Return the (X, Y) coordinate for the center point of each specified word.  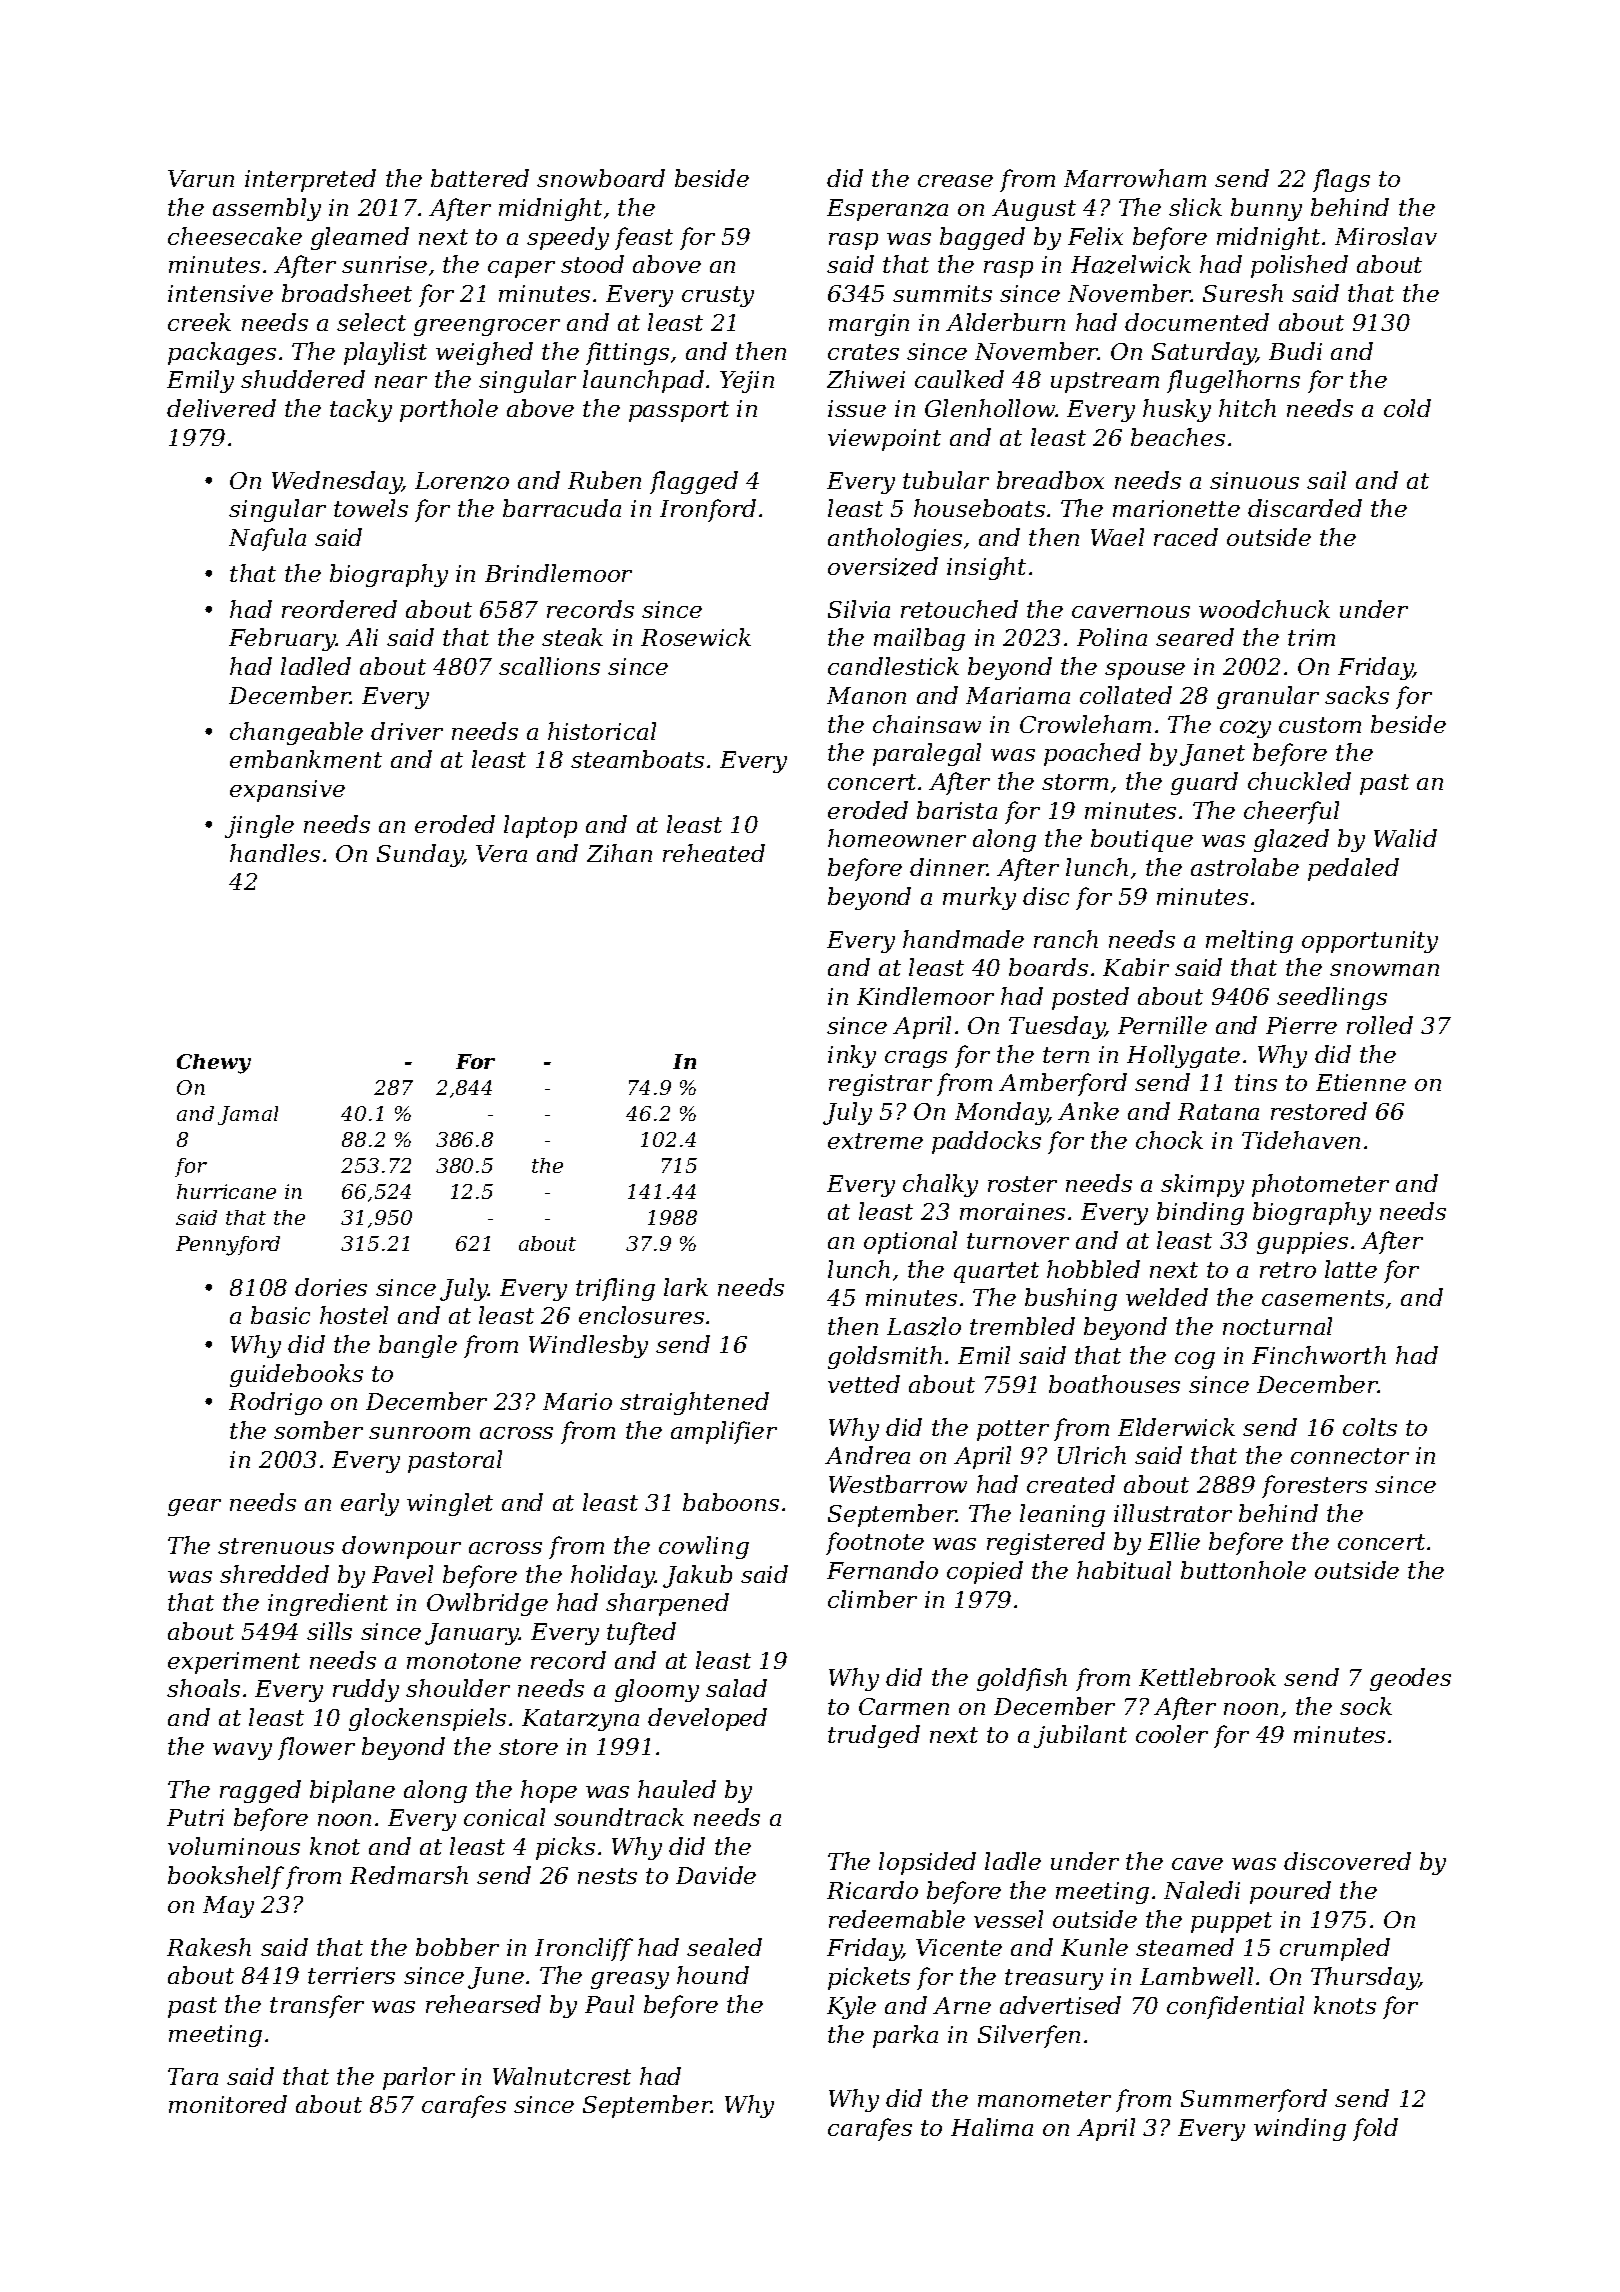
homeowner (897, 838)
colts (1370, 1427)
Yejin (747, 382)
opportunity (1370, 942)
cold (1407, 408)
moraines (1012, 1211)
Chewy (214, 1064)
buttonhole (1243, 1570)
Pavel (402, 1574)
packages (222, 353)
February (283, 639)
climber (872, 1599)
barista (957, 810)
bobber (457, 1947)
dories (331, 1287)
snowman (1384, 970)
